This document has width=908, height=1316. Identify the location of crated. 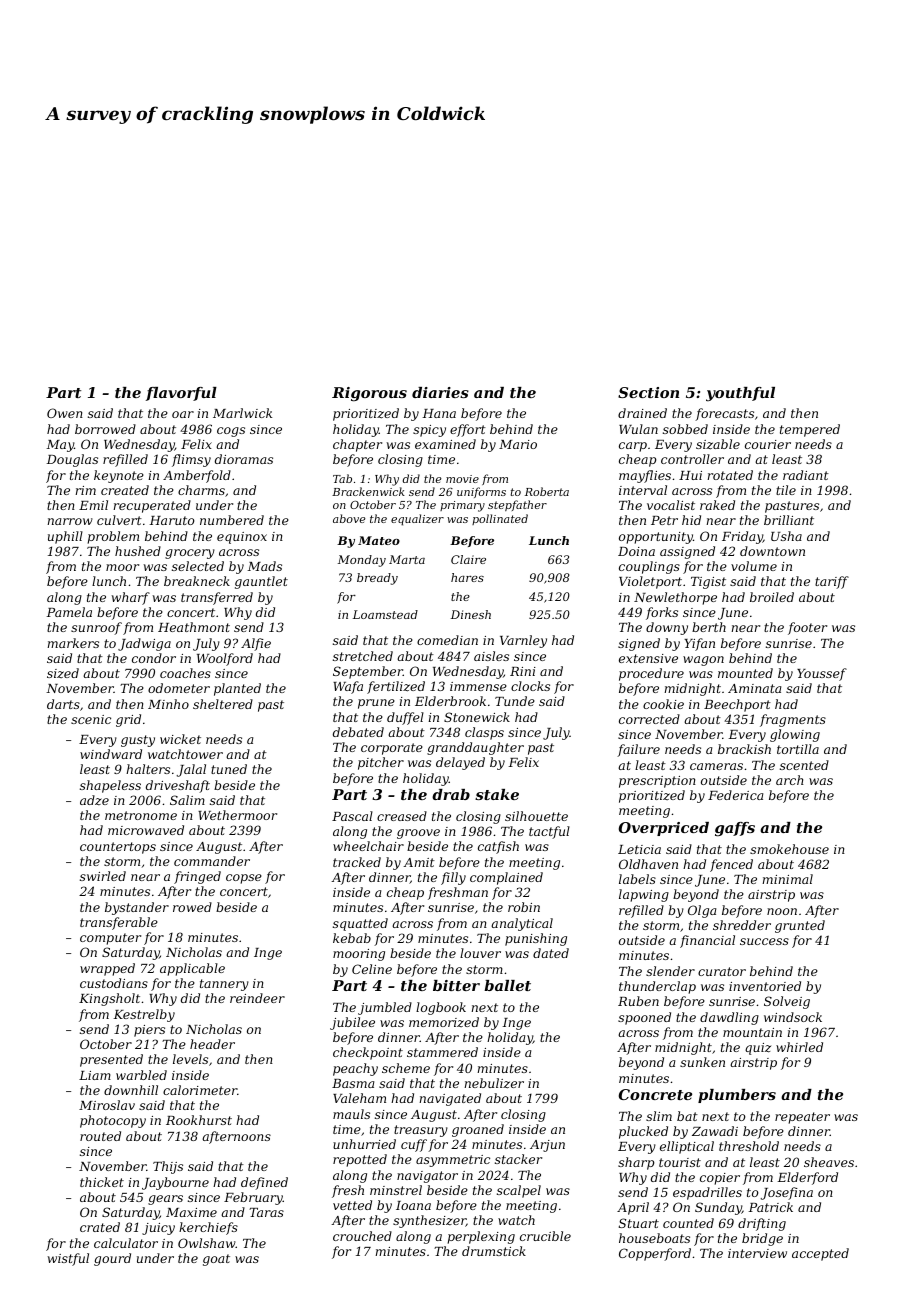
(100, 1227).
